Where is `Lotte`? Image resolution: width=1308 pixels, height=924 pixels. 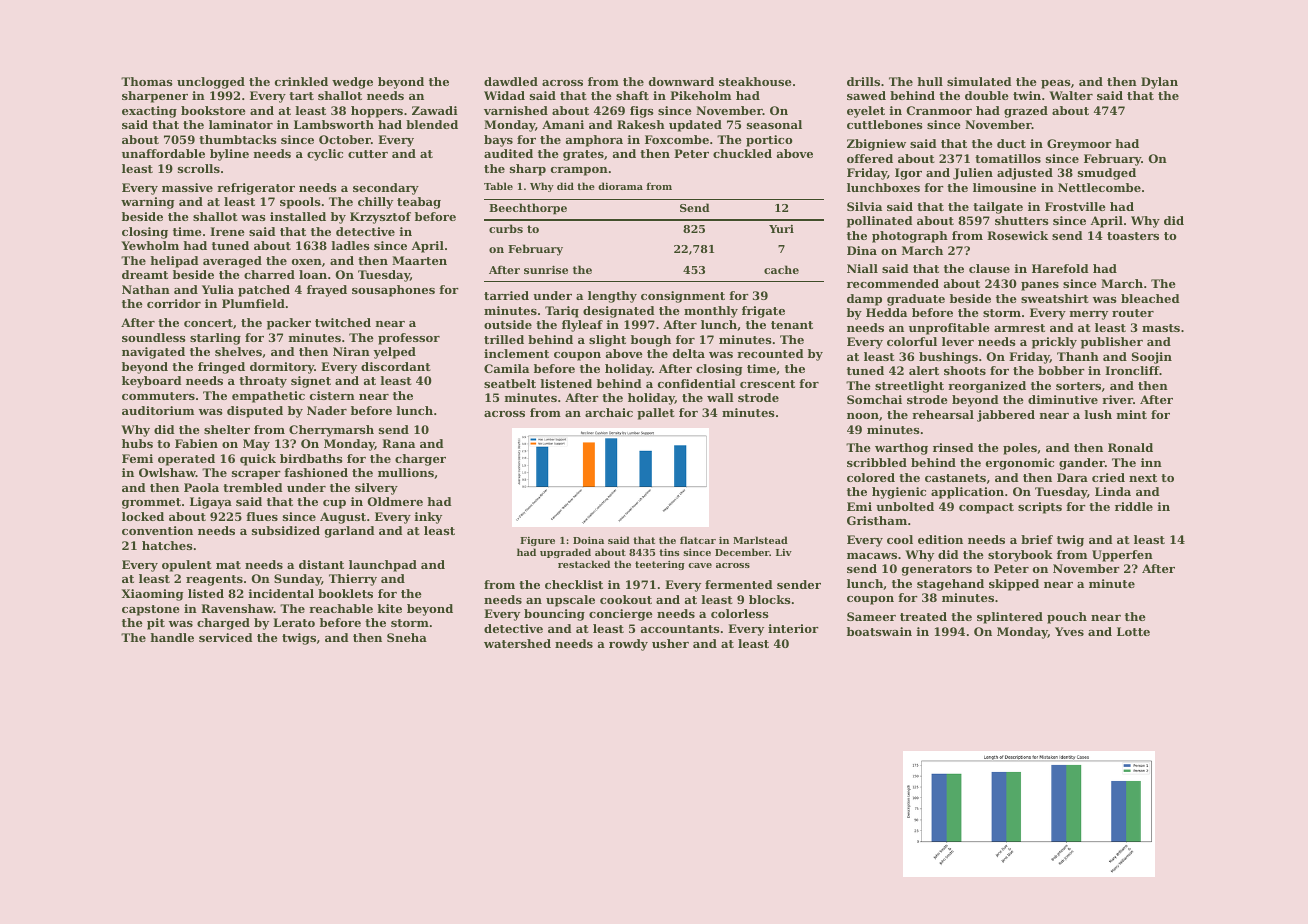
Lotte is located at coordinates (1133, 631).
